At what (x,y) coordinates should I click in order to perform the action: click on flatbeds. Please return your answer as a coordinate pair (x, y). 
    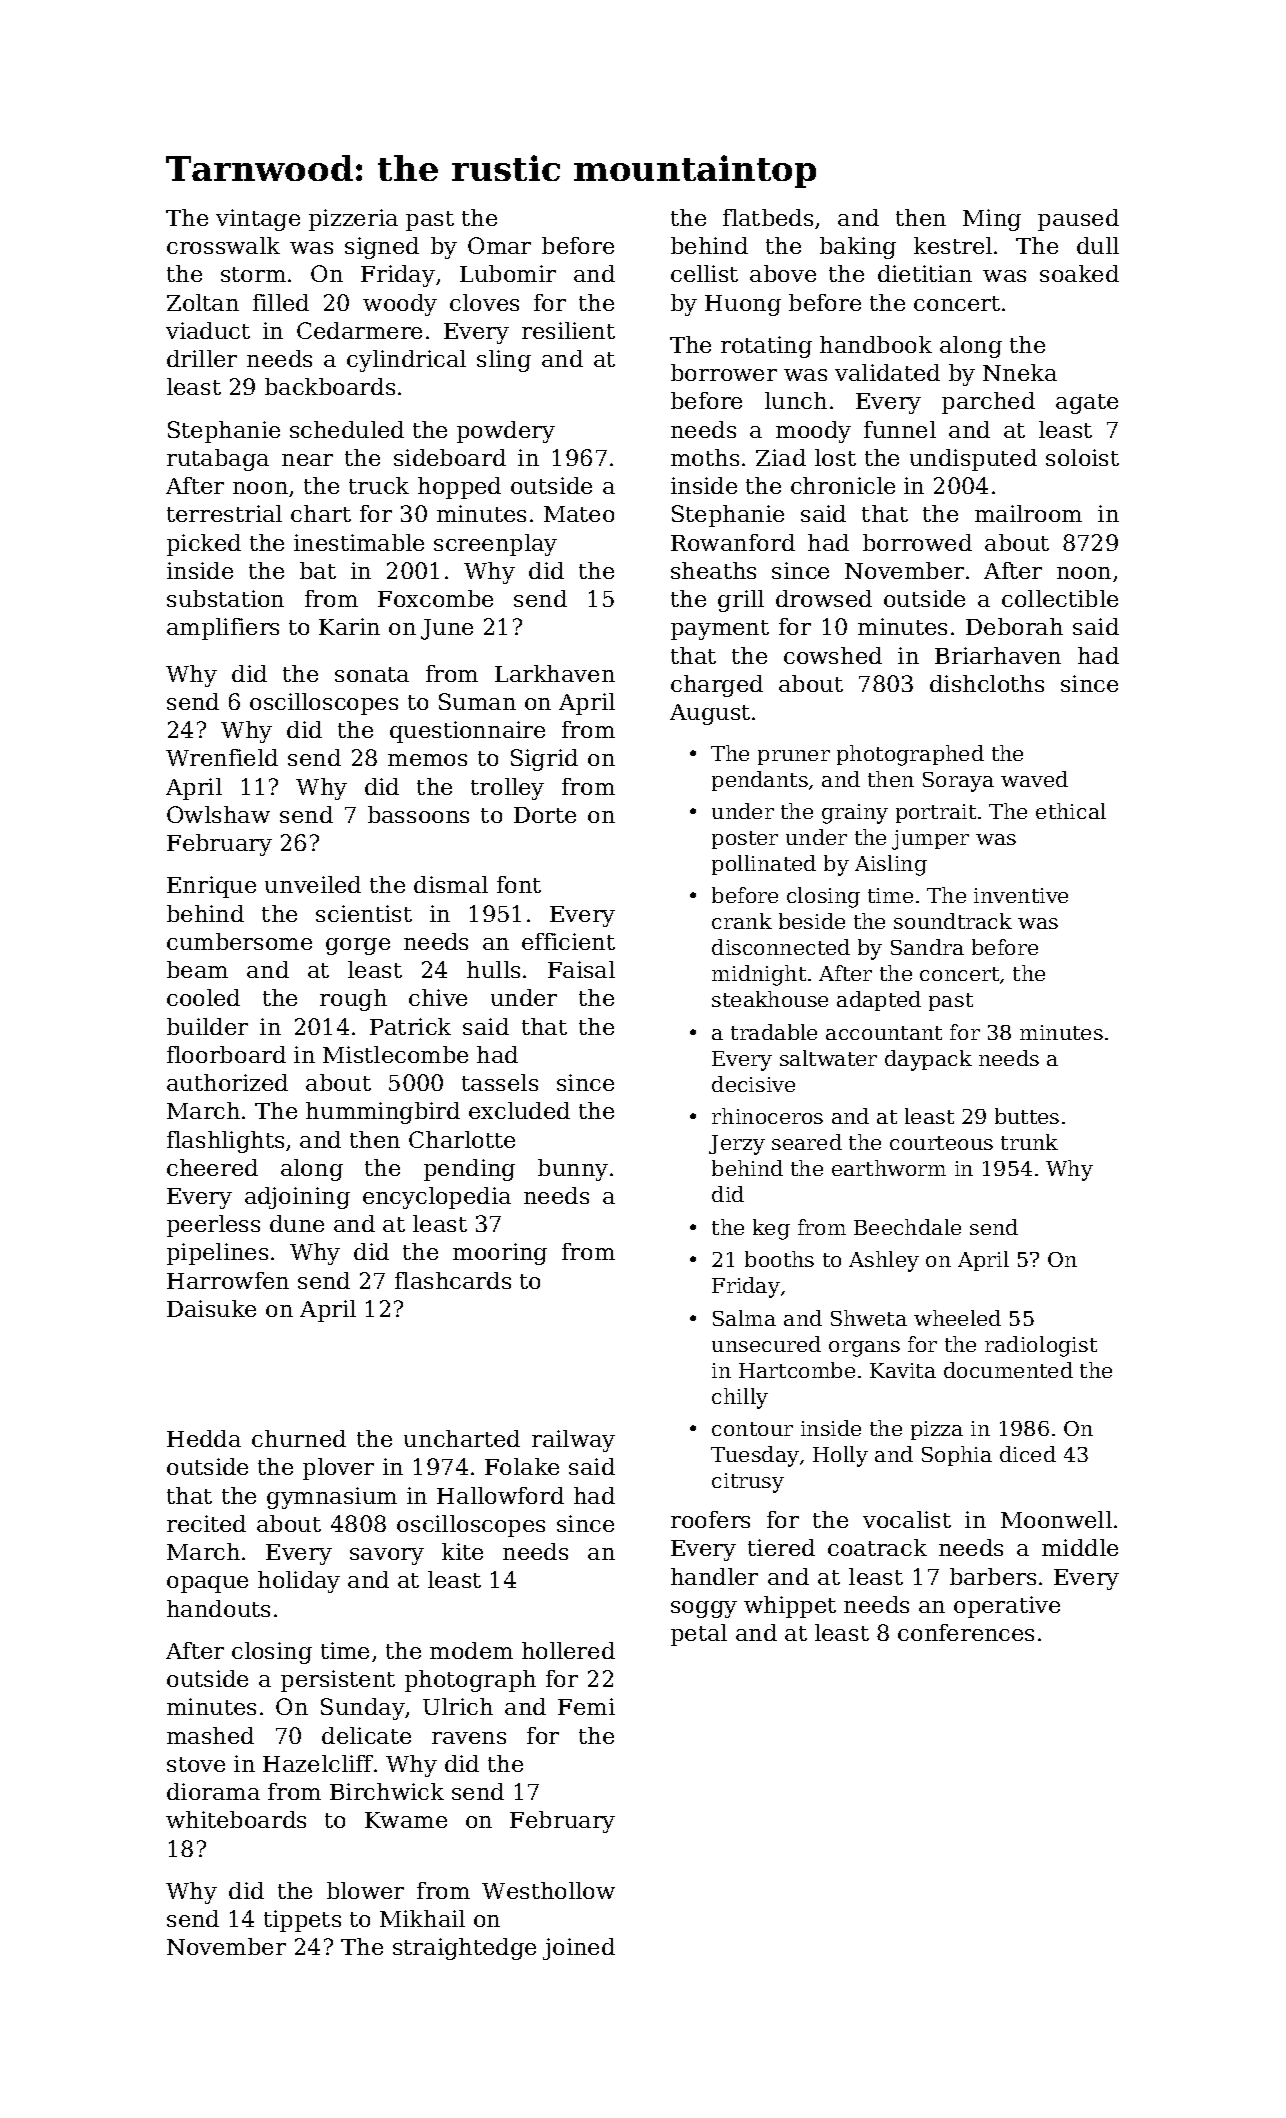
    Looking at the image, I should click on (768, 217).
